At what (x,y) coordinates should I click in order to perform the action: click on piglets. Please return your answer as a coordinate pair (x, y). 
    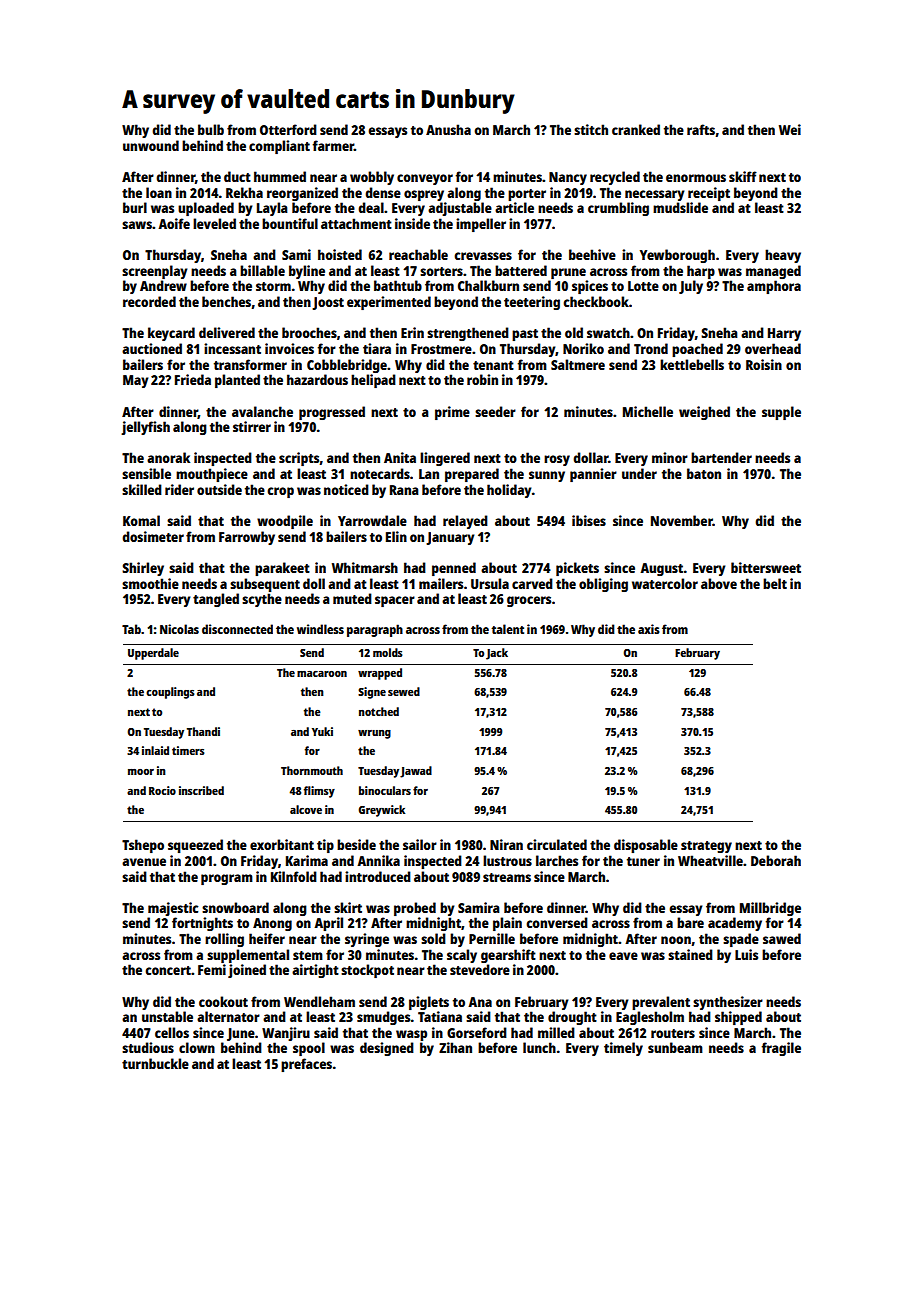
    Looking at the image, I should click on (429, 1003).
